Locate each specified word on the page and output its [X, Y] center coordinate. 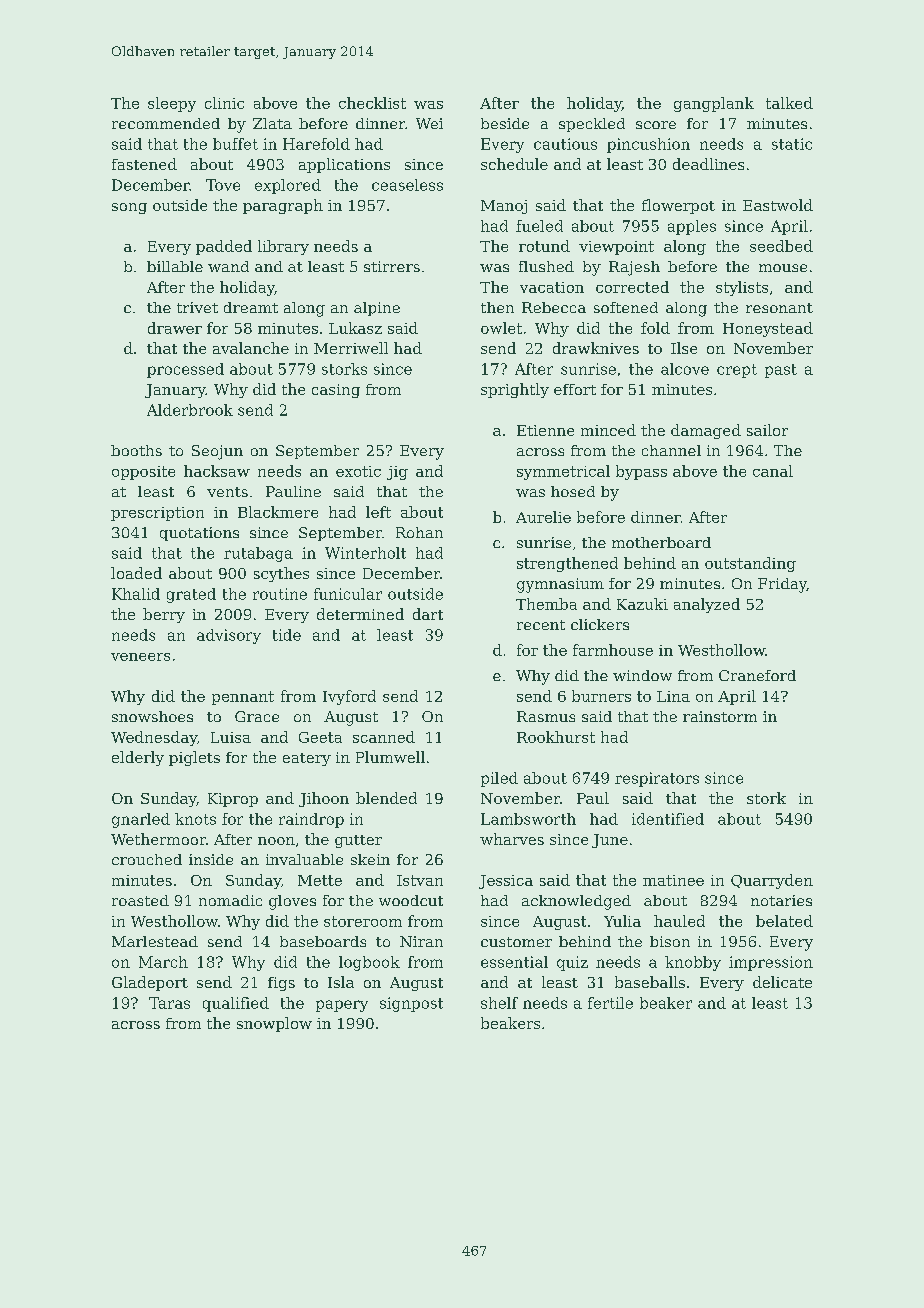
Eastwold [778, 205]
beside [505, 123]
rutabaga [258, 554]
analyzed [707, 605]
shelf [499, 1003]
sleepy [172, 104]
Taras [169, 1003]
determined [360, 614]
